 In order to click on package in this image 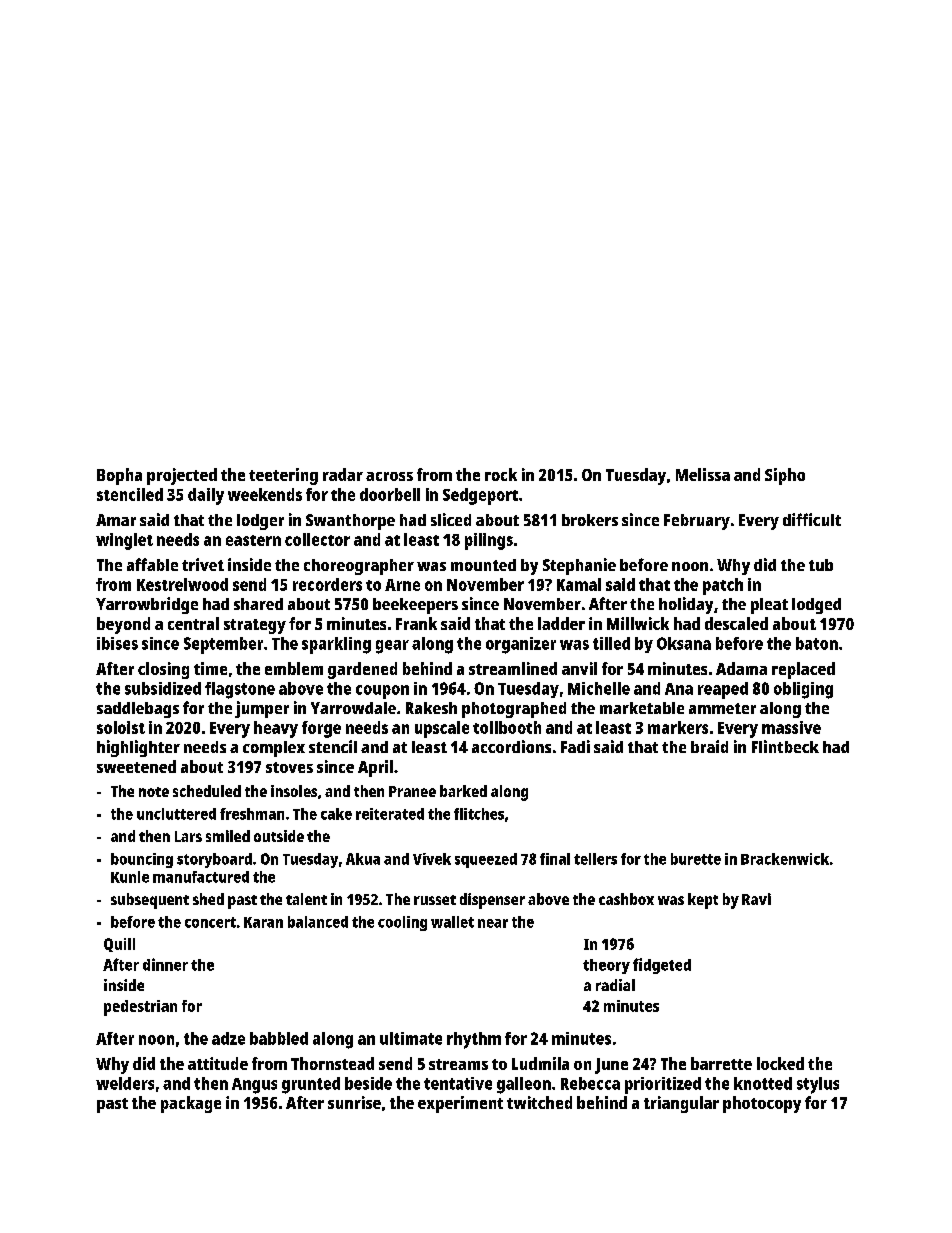, I will do `click(191, 1104)`.
